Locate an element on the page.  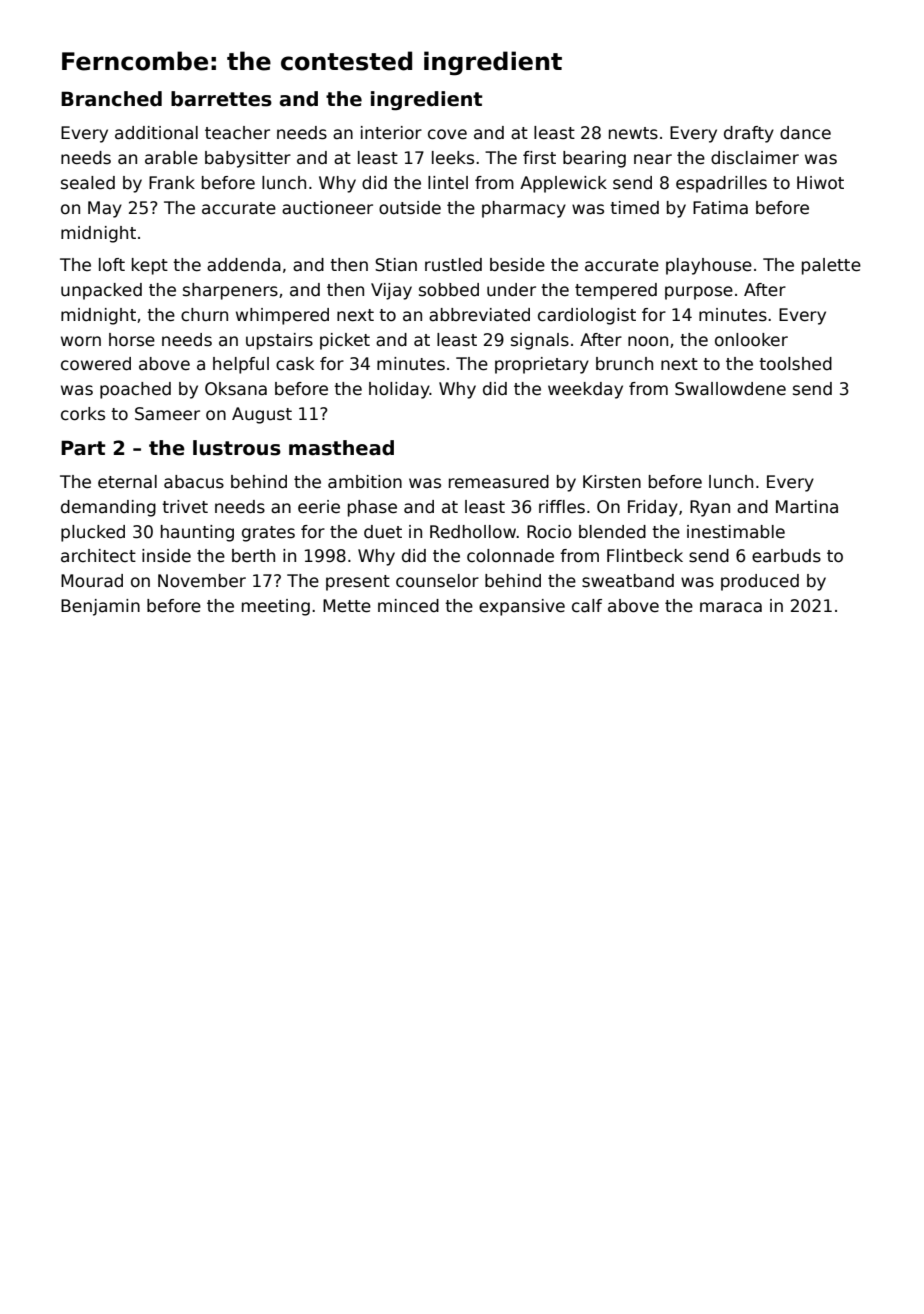
teacher is located at coordinates (237, 133).
